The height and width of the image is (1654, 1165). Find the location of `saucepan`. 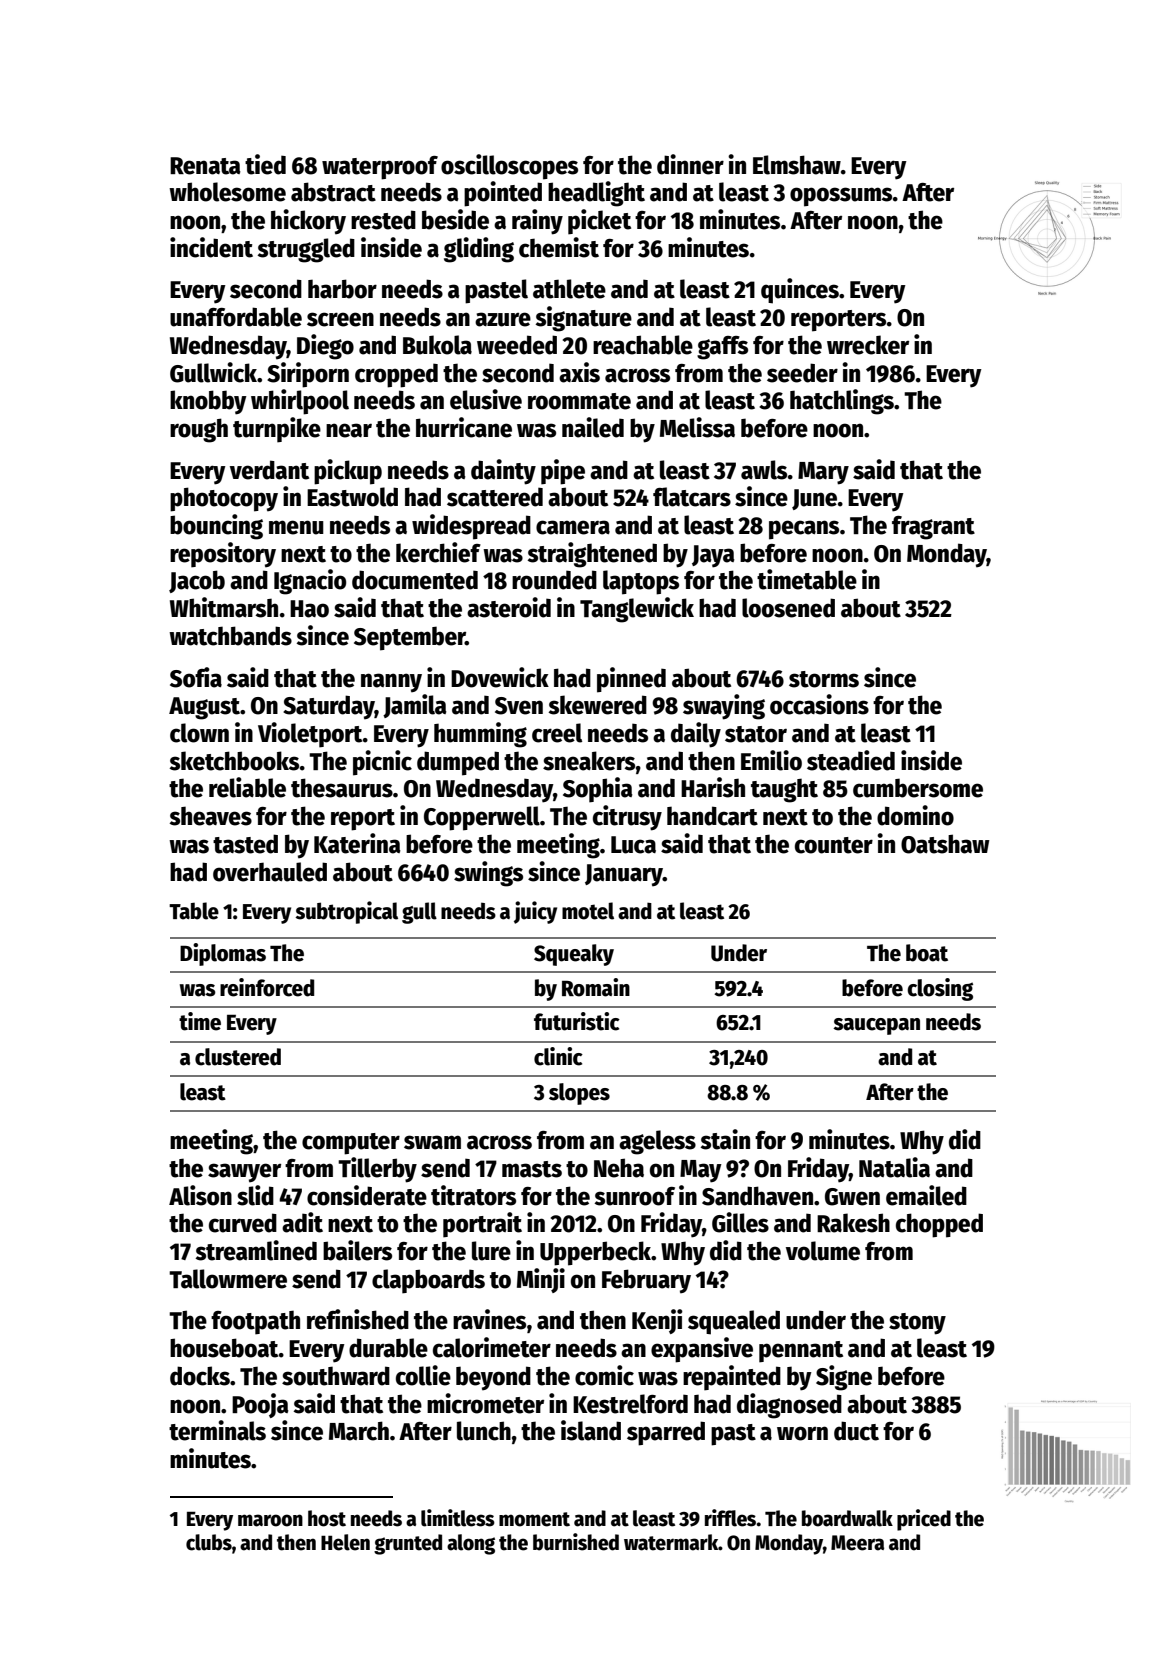

saucepan is located at coordinates (876, 1026).
